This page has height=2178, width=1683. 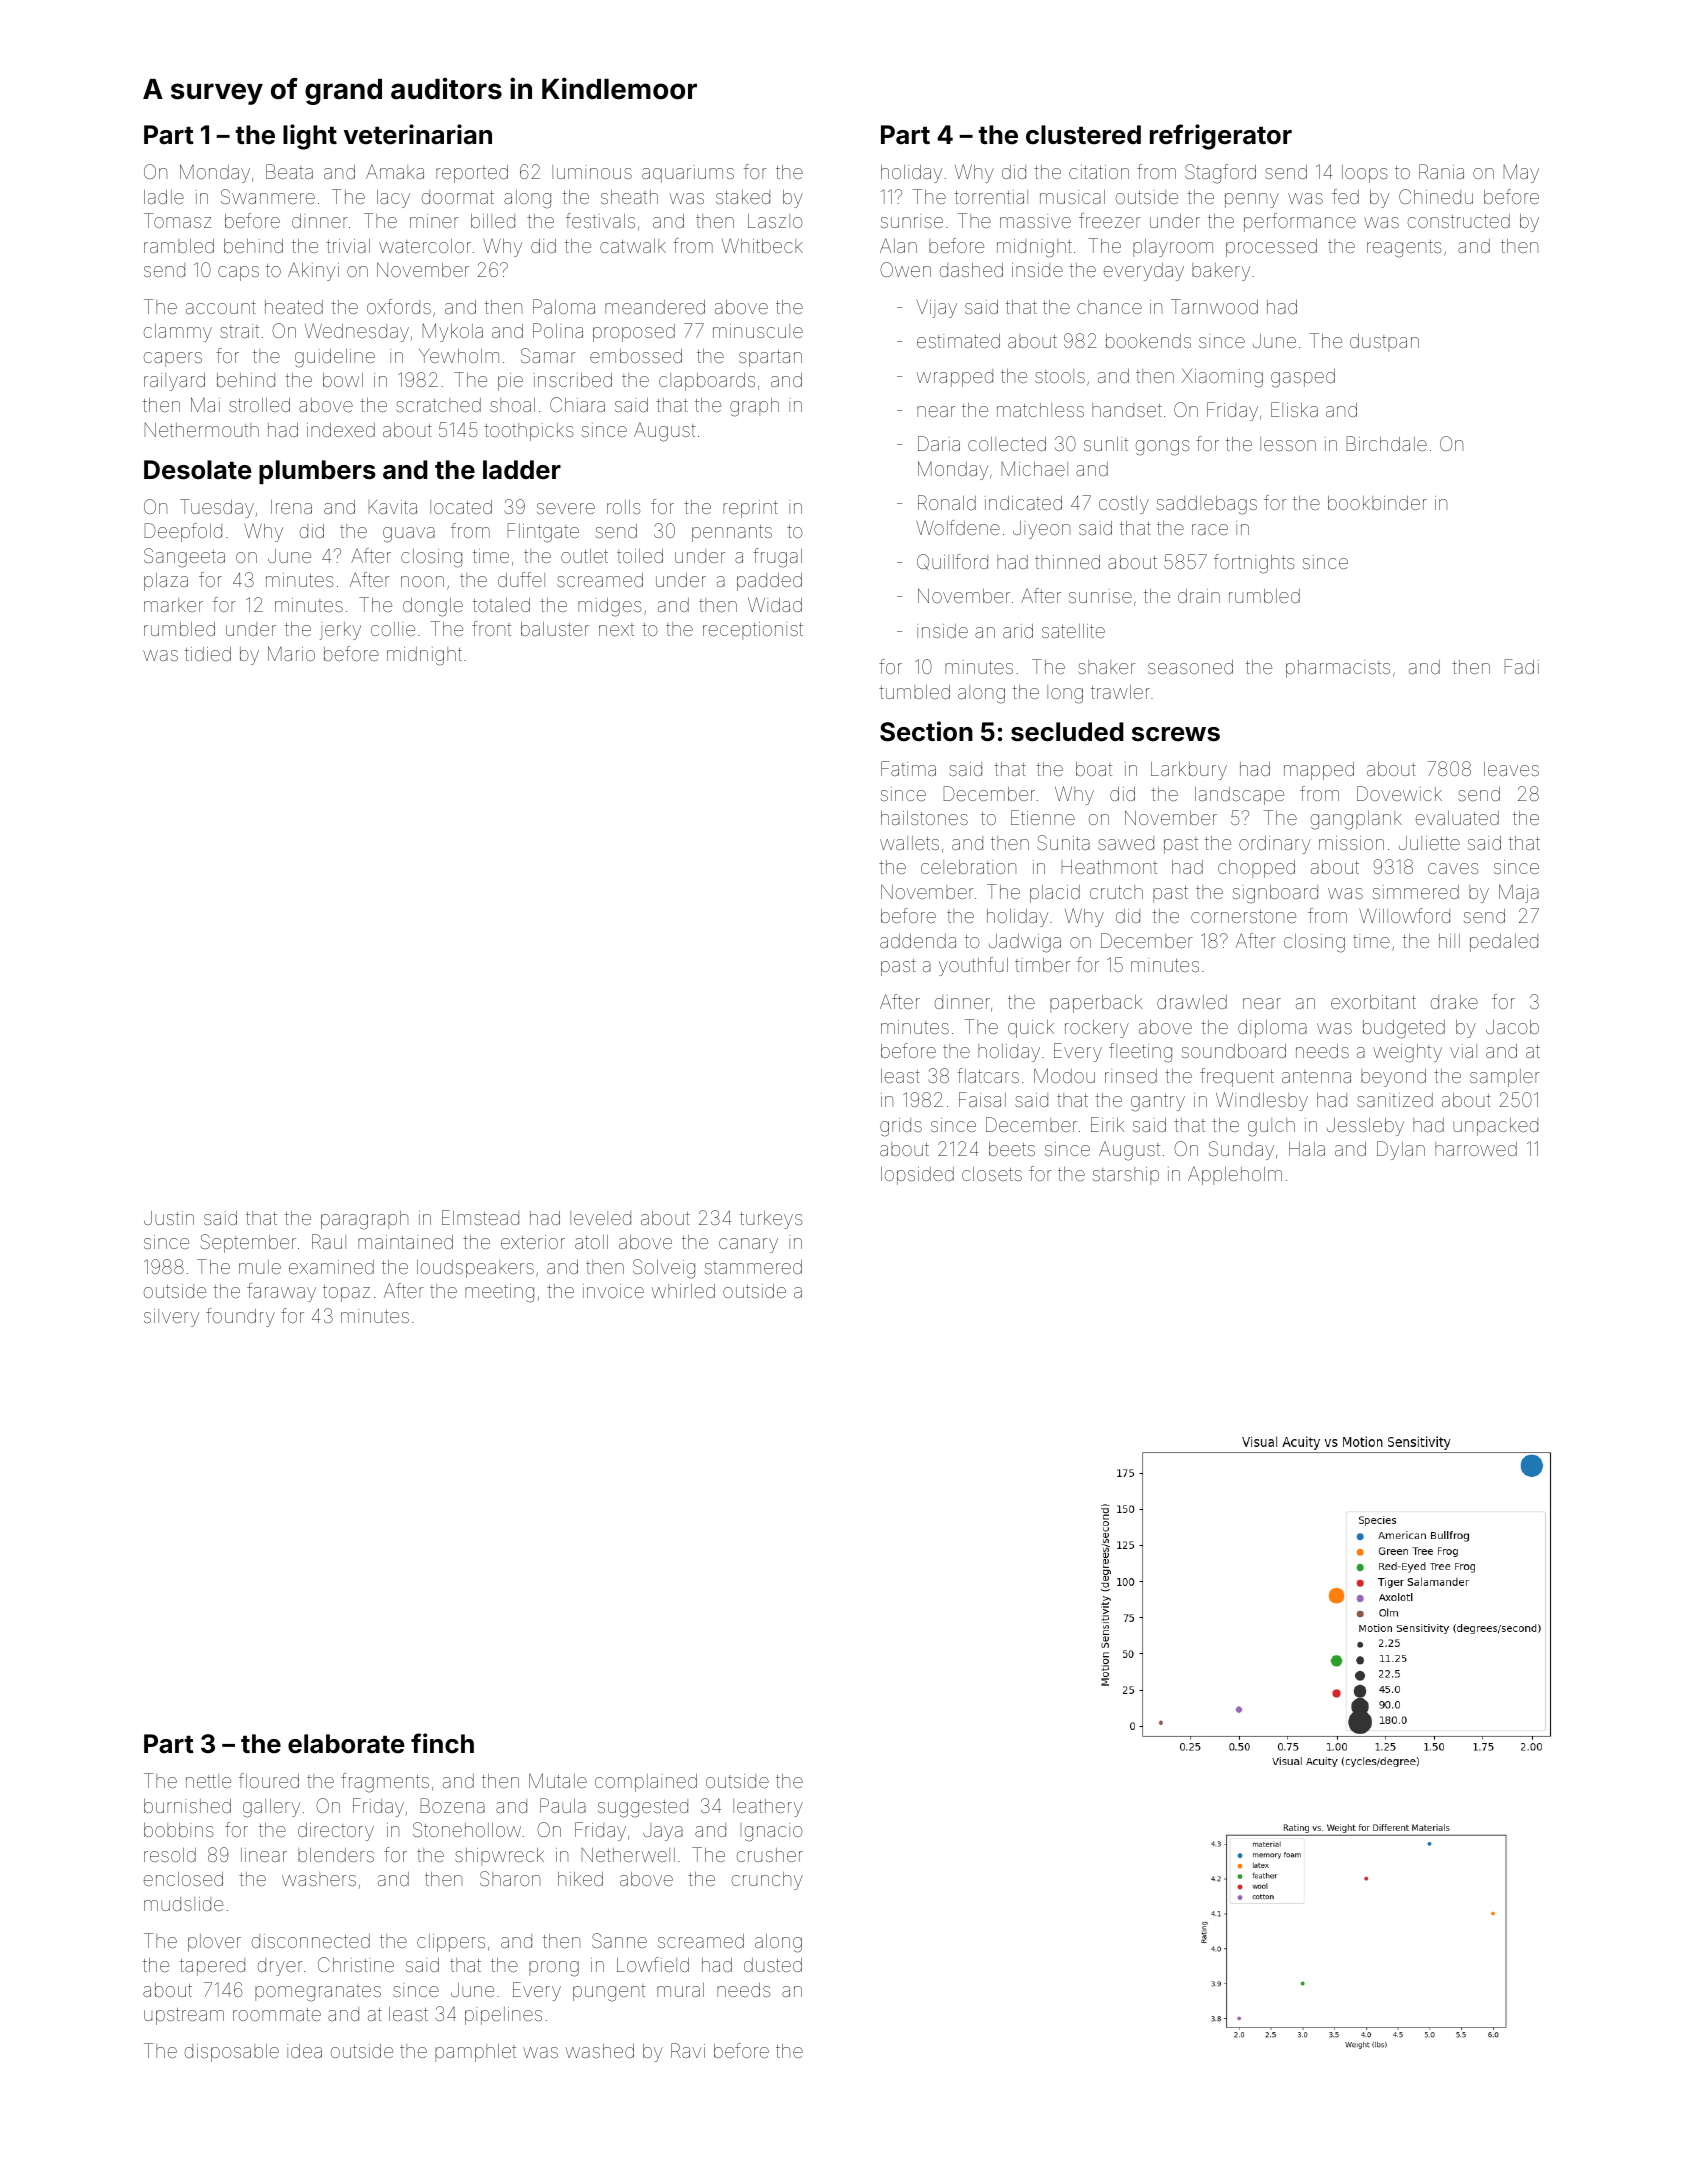 What do you see at coordinates (773, 1965) in the page?
I see `dusted` at bounding box center [773, 1965].
